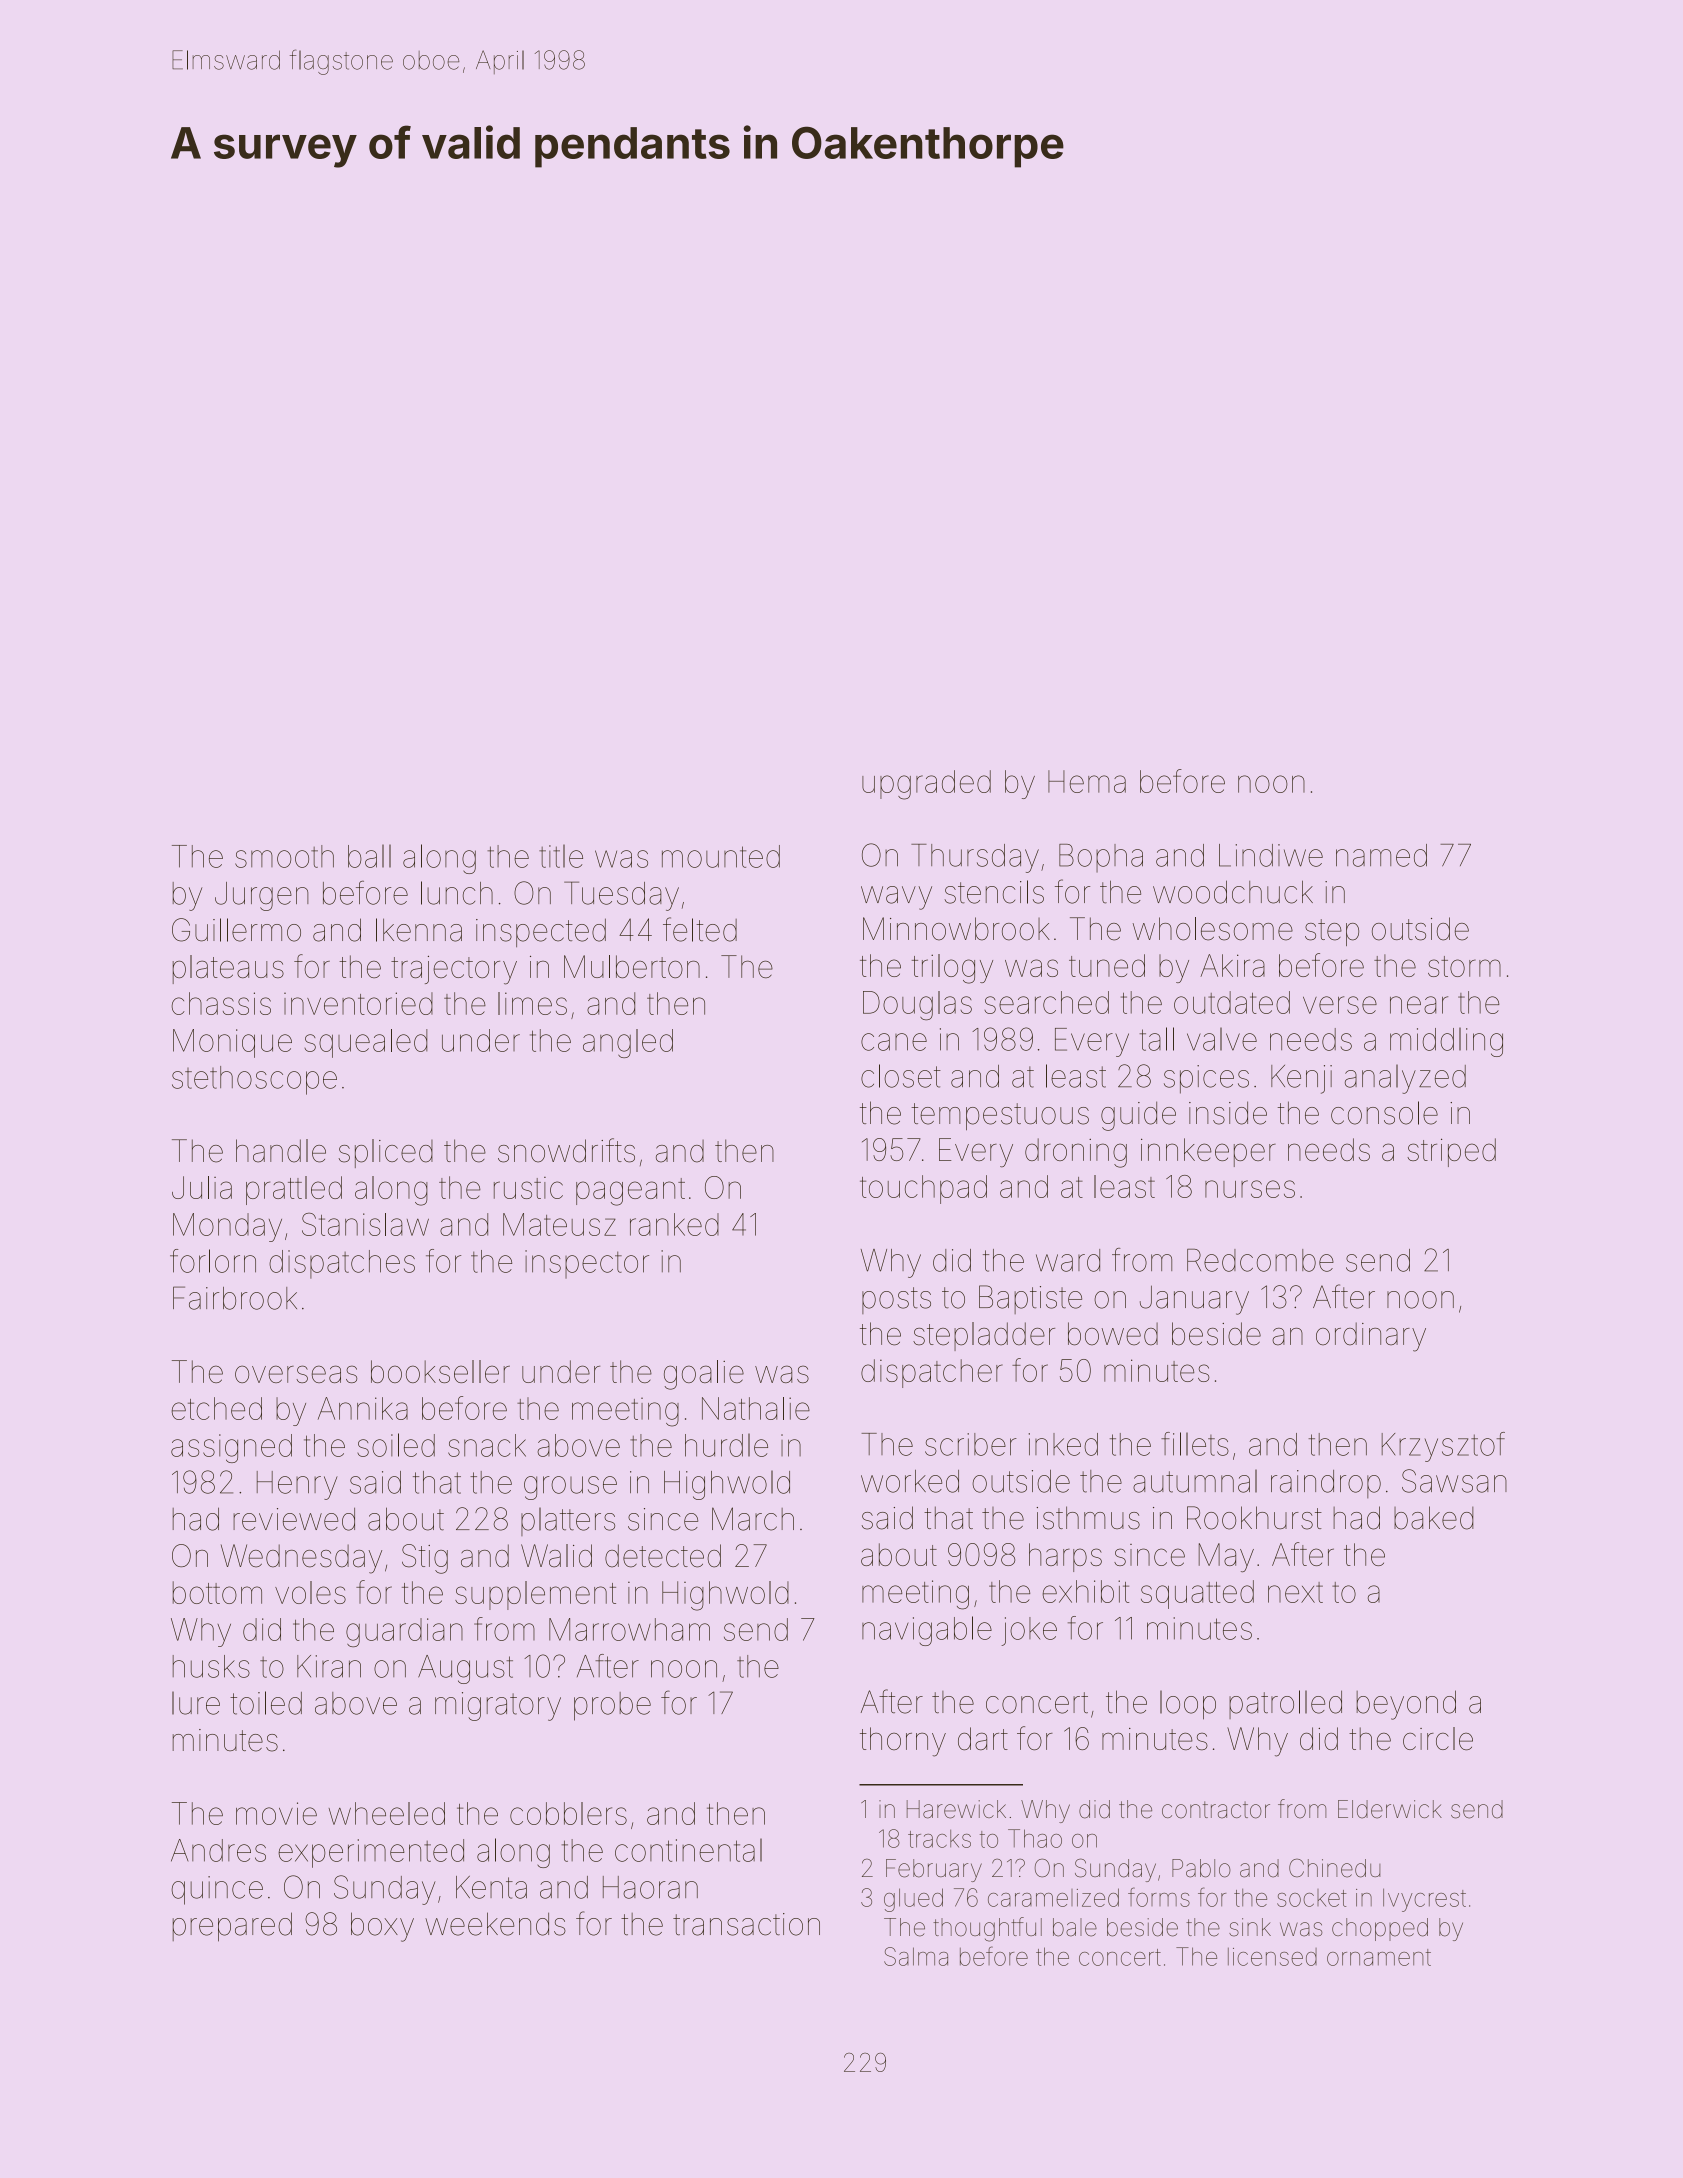 Image resolution: width=1683 pixels, height=2178 pixels. Describe the element at coordinates (371, 1853) in the document. I see `experimented` at that location.
